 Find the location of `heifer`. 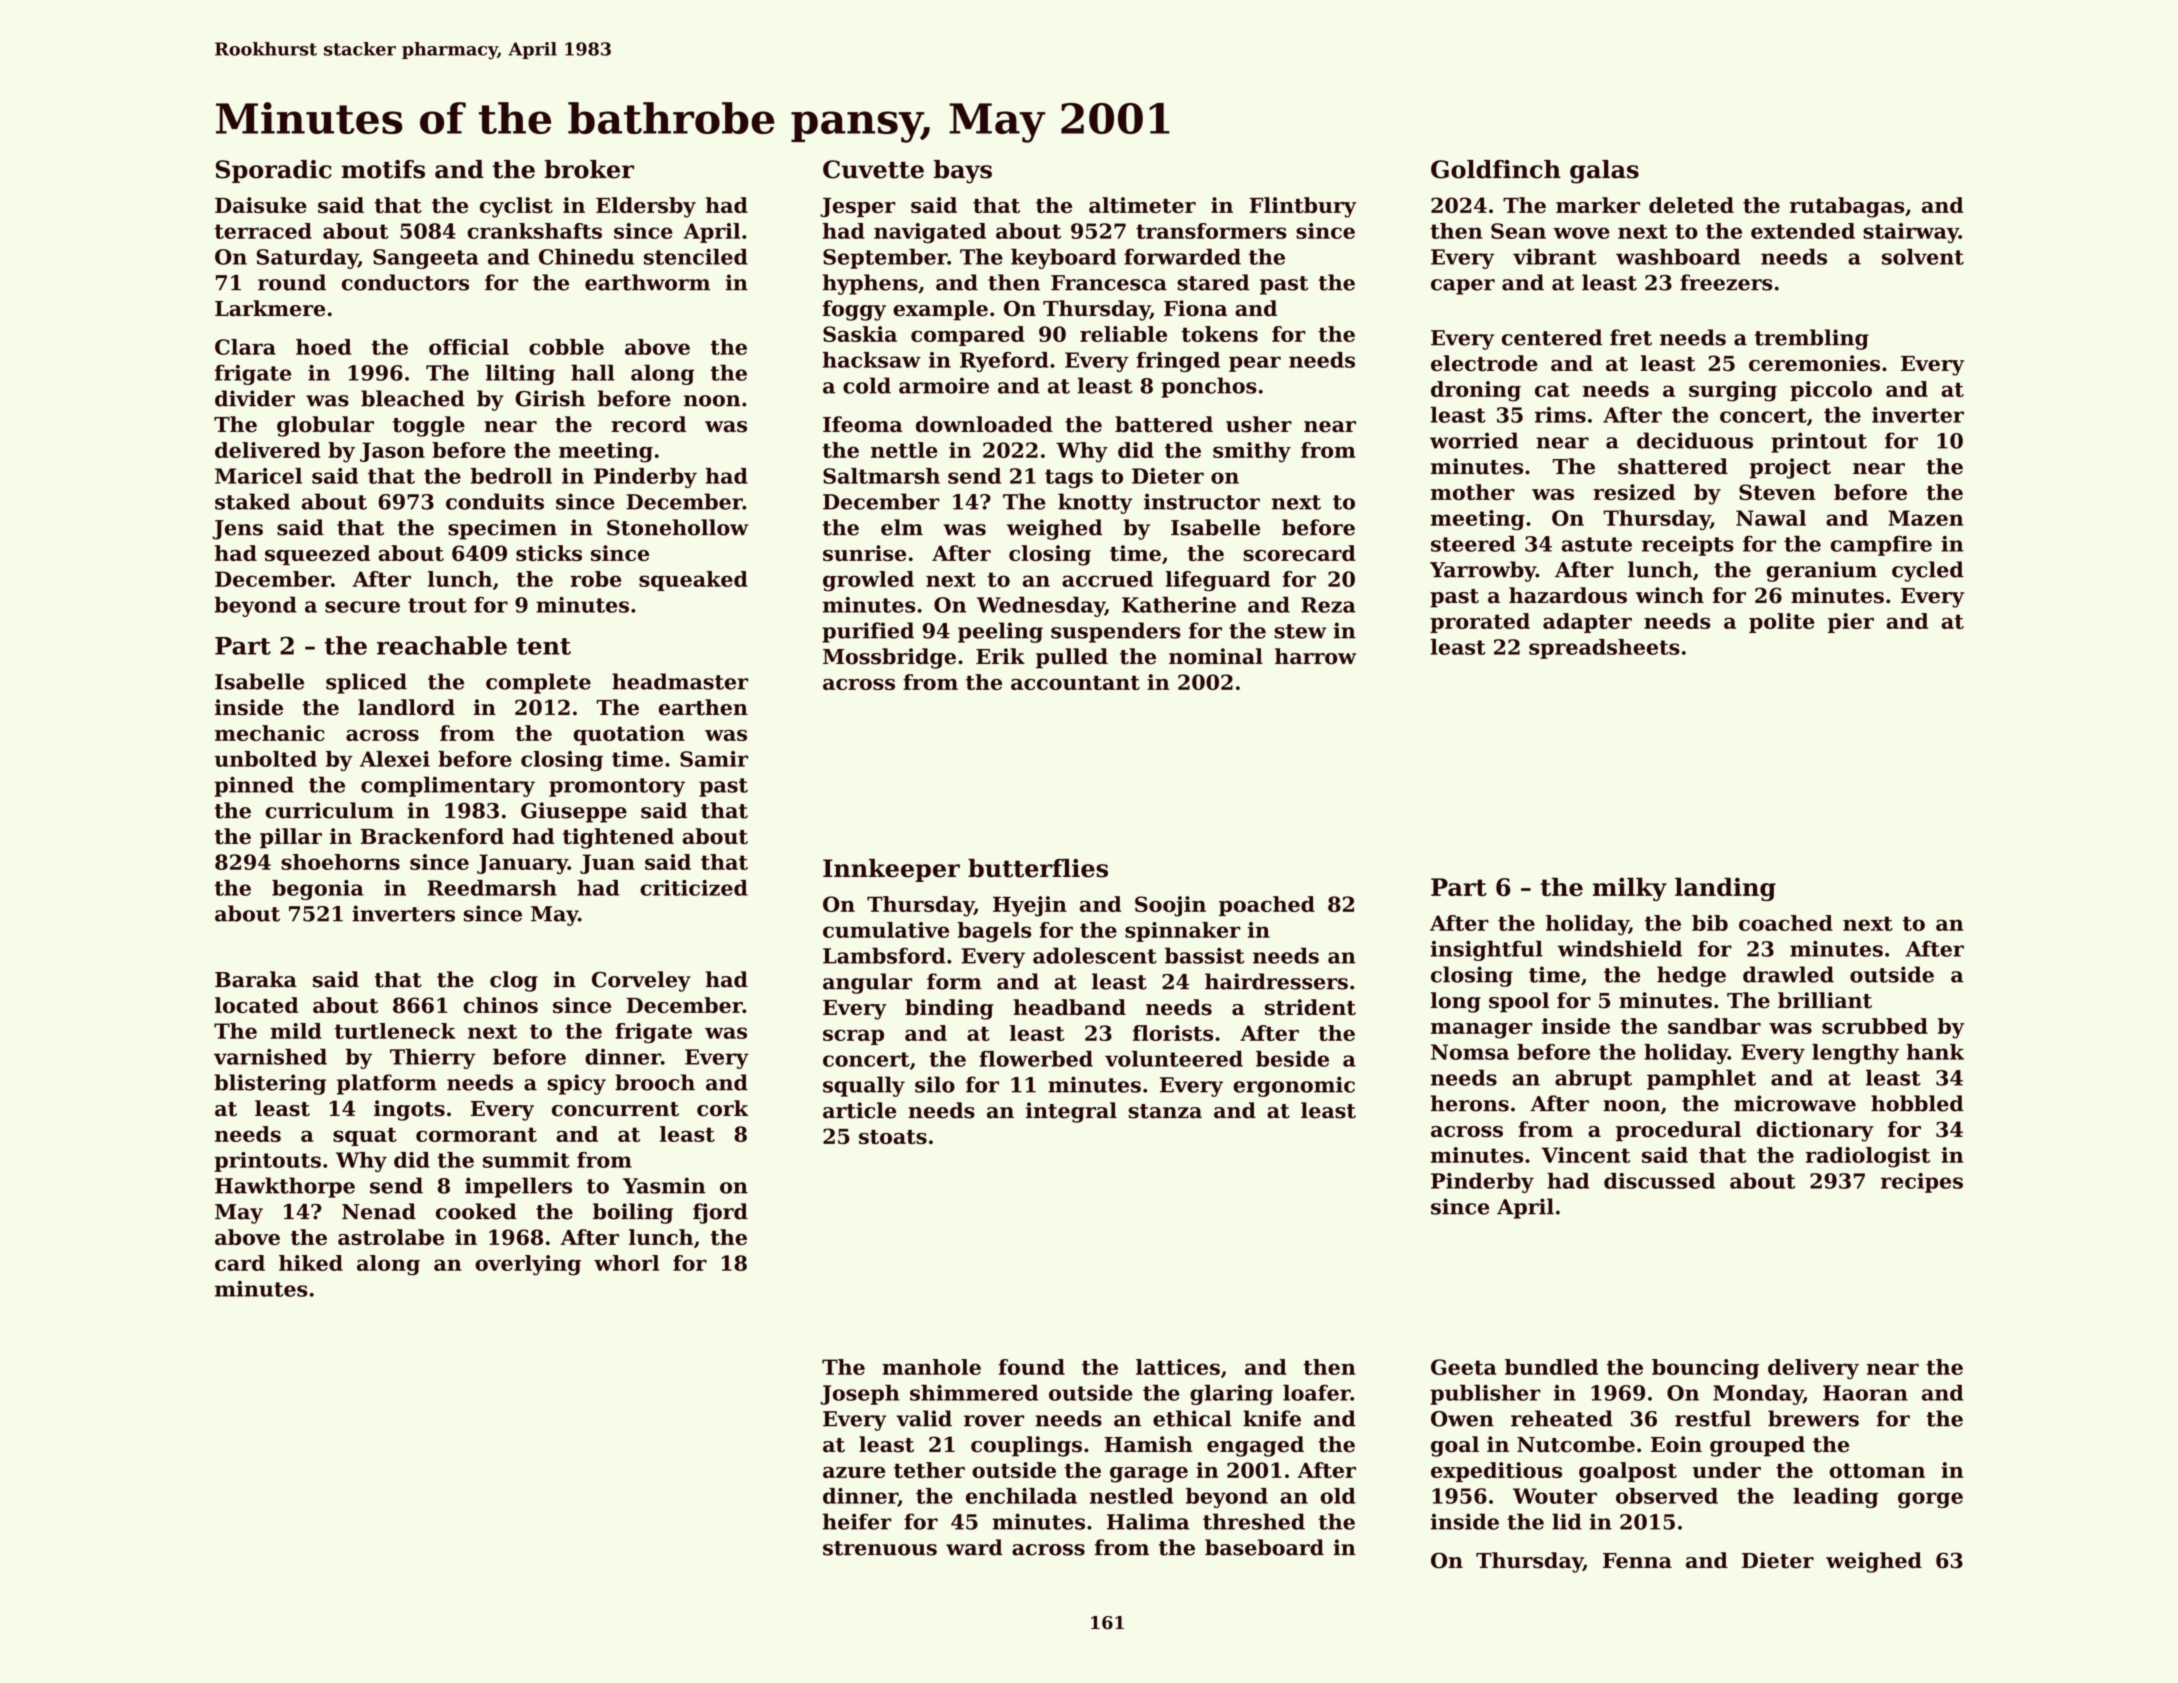

heifer is located at coordinates (857, 1521).
